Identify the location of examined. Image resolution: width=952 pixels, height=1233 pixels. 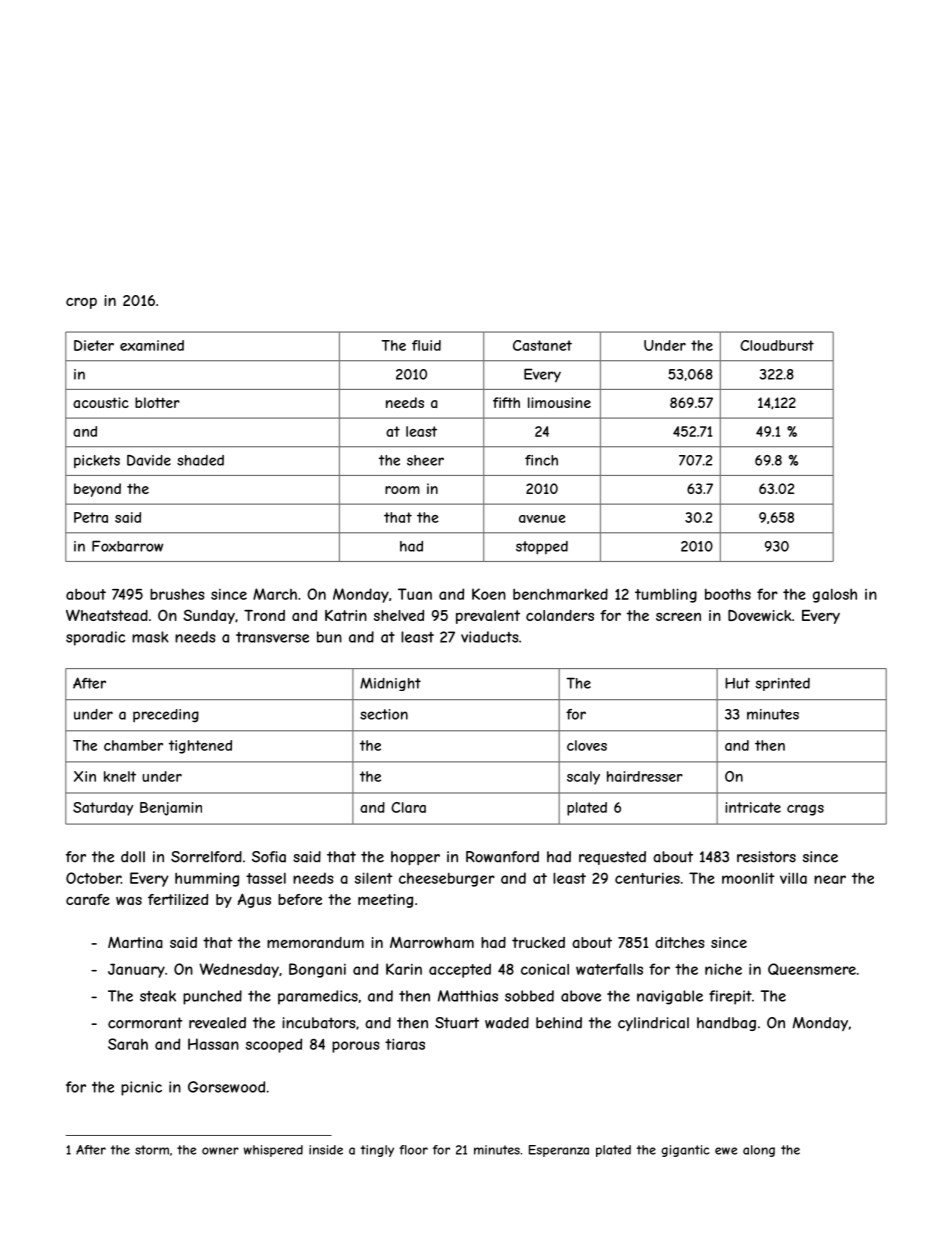
(152, 345).
